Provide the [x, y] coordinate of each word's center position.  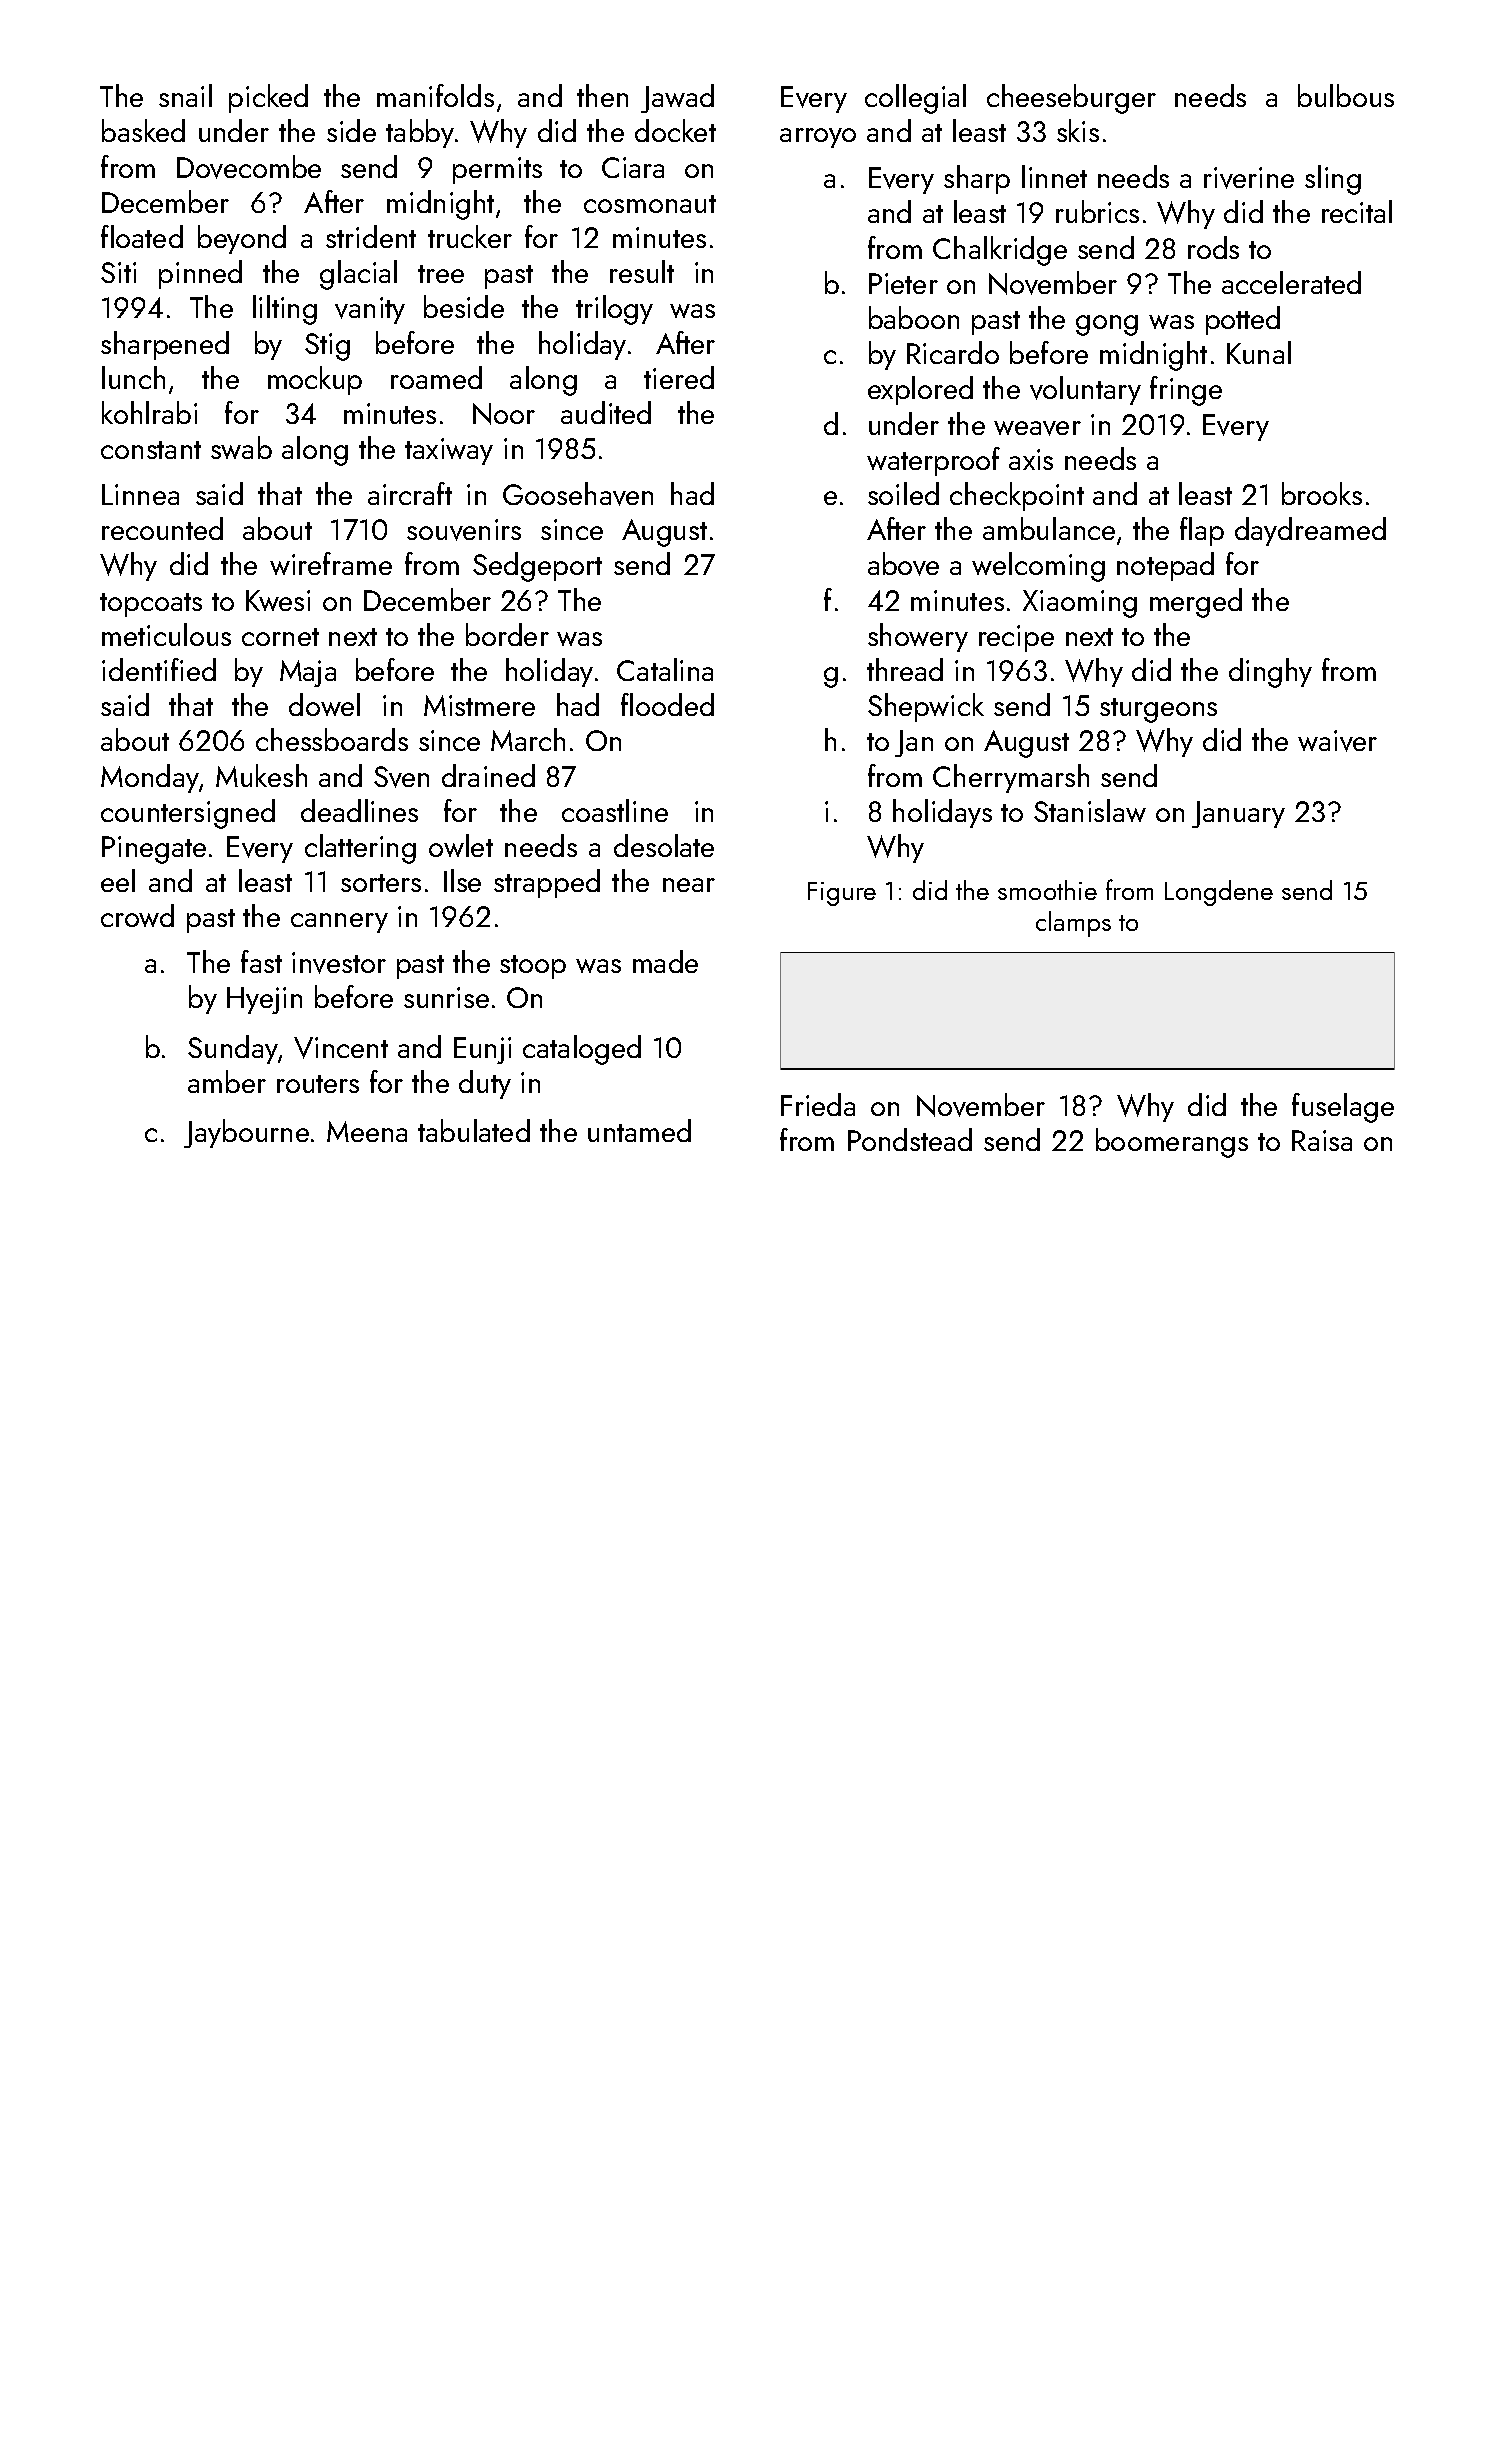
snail [185, 95]
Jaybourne [246, 1133]
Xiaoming [1080, 604]
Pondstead [910, 1139]
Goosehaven [578, 494]
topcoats [151, 605]
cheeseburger [1071, 99]
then [602, 95]
